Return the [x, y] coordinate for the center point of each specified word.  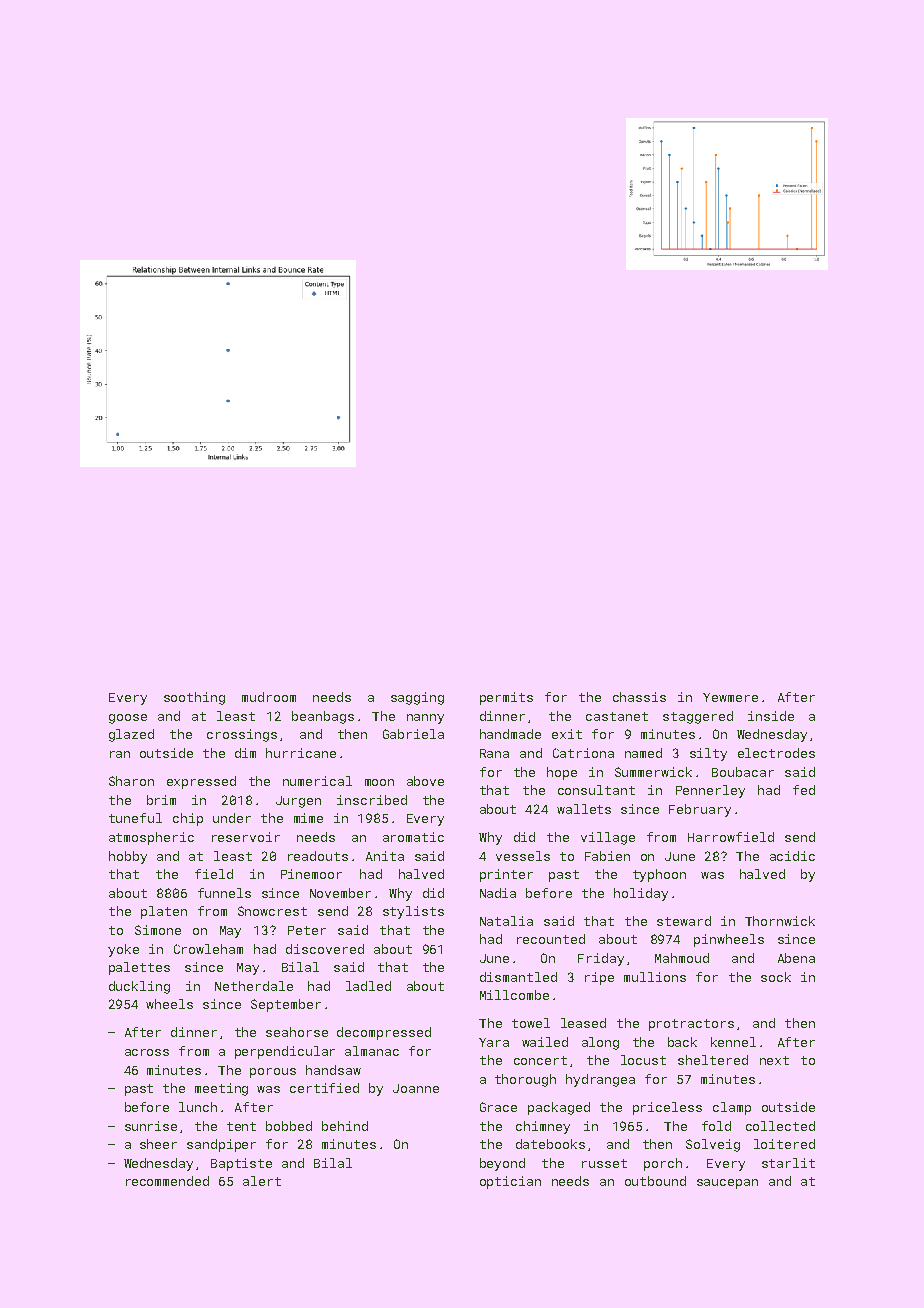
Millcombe [514, 995]
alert [262, 1181]
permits [506, 698]
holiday [641, 894]
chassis [639, 697]
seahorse [297, 1032]
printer [506, 875]
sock [776, 977]
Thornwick [780, 921]
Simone [158, 930]
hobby [128, 857]
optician [510, 1182]
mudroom [269, 697]
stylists [413, 912]
